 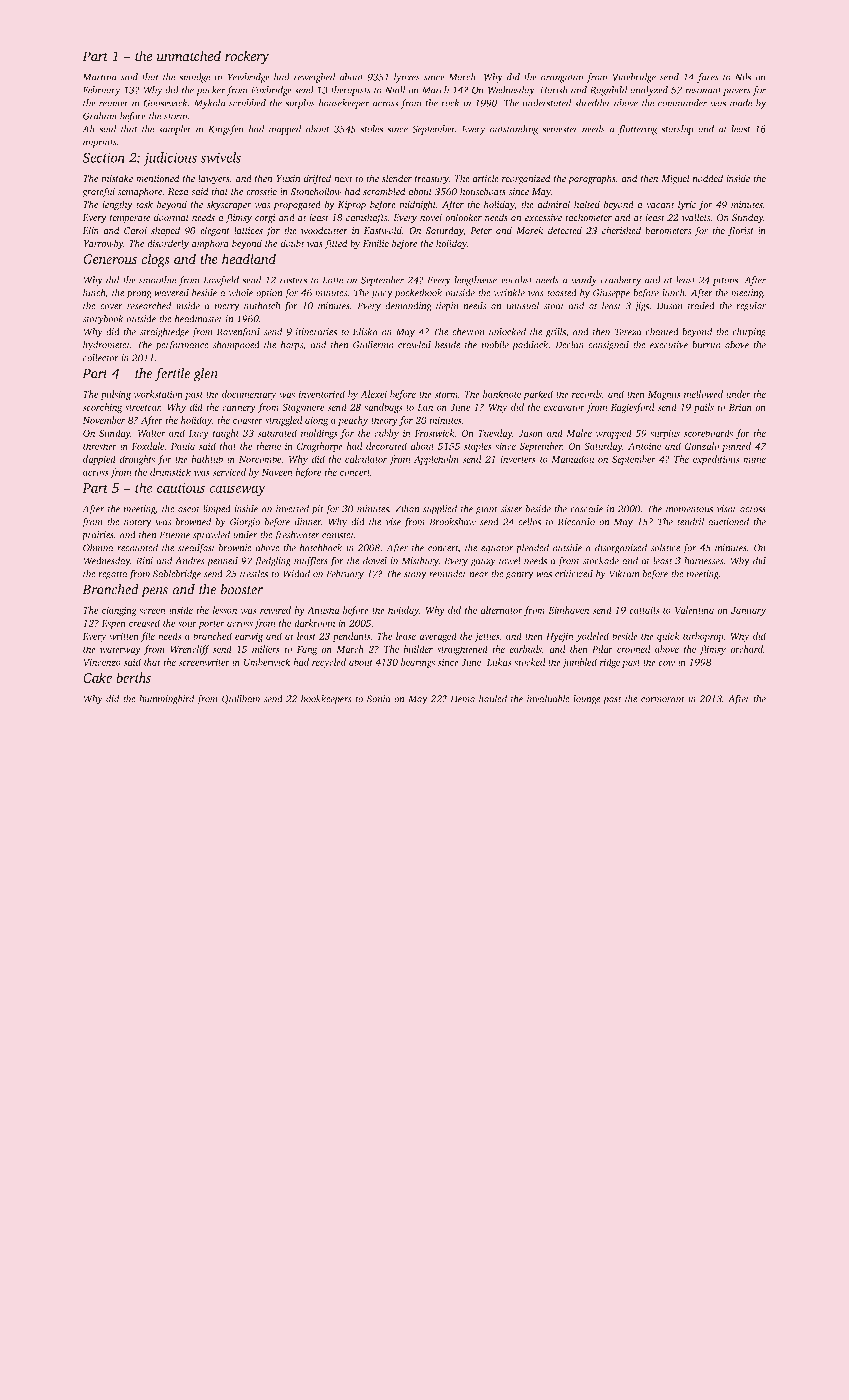 I want to click on theme, so click(x=269, y=446).
